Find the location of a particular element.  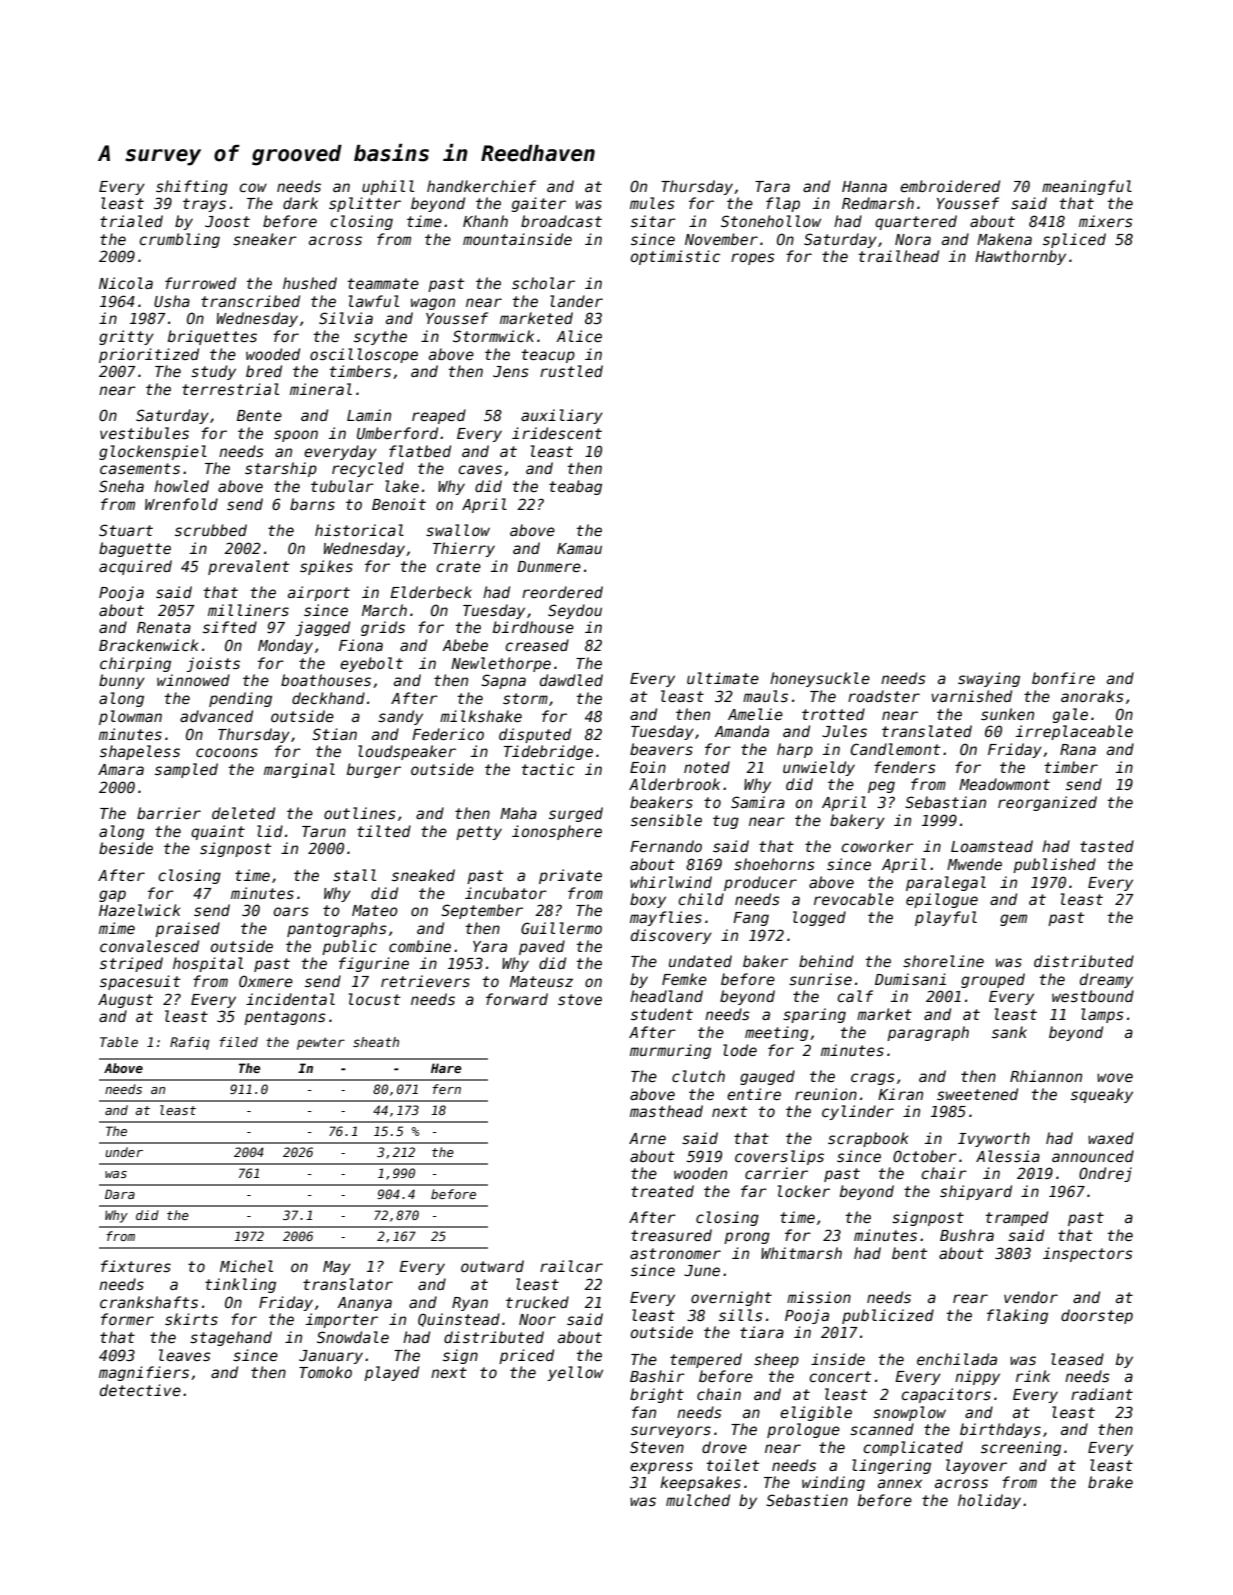

published is located at coordinates (1054, 865).
